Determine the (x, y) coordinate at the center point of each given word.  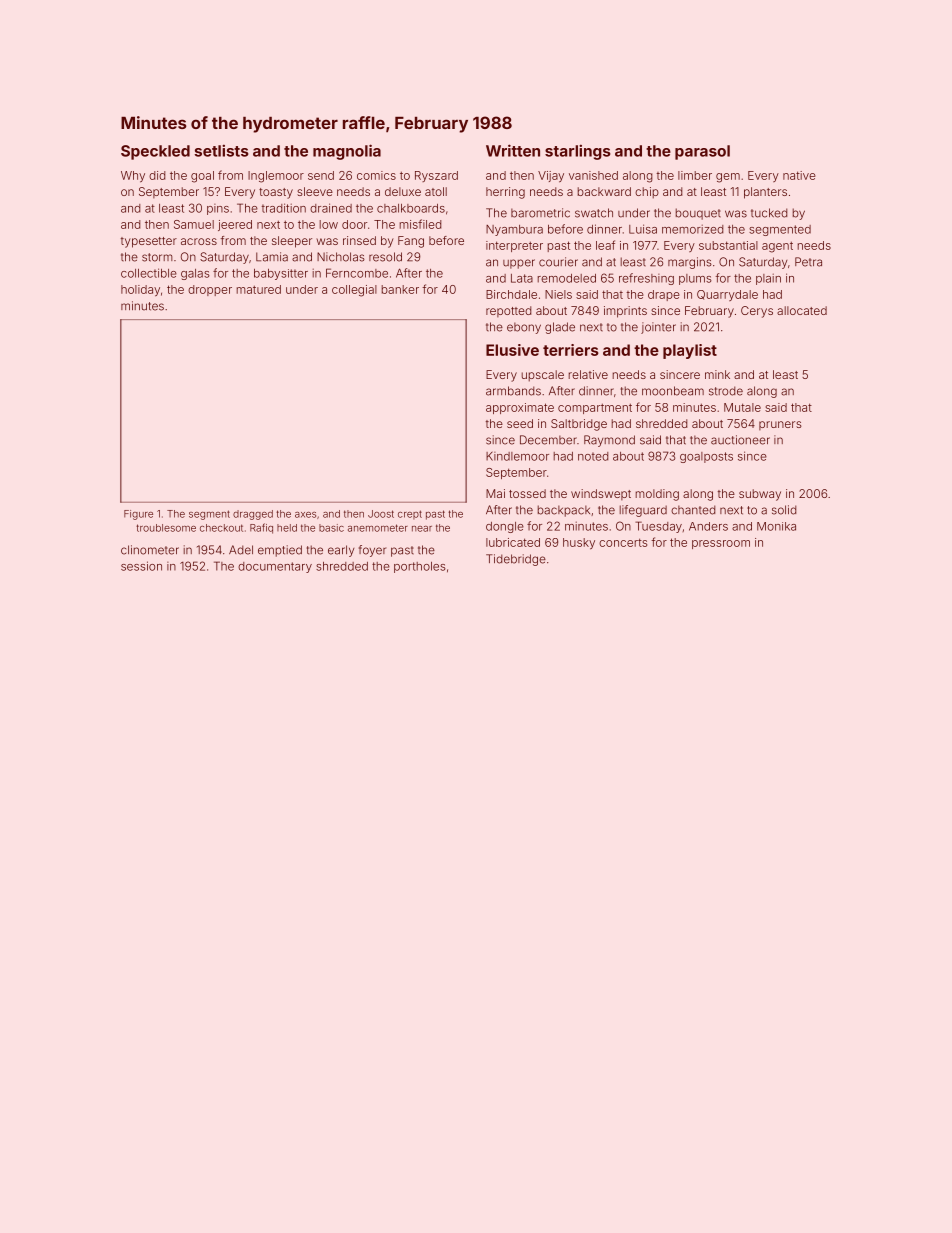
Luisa (643, 229)
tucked (769, 213)
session (141, 566)
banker (400, 289)
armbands (513, 391)
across (199, 241)
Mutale (742, 407)
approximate (520, 408)
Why (133, 176)
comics (376, 175)
